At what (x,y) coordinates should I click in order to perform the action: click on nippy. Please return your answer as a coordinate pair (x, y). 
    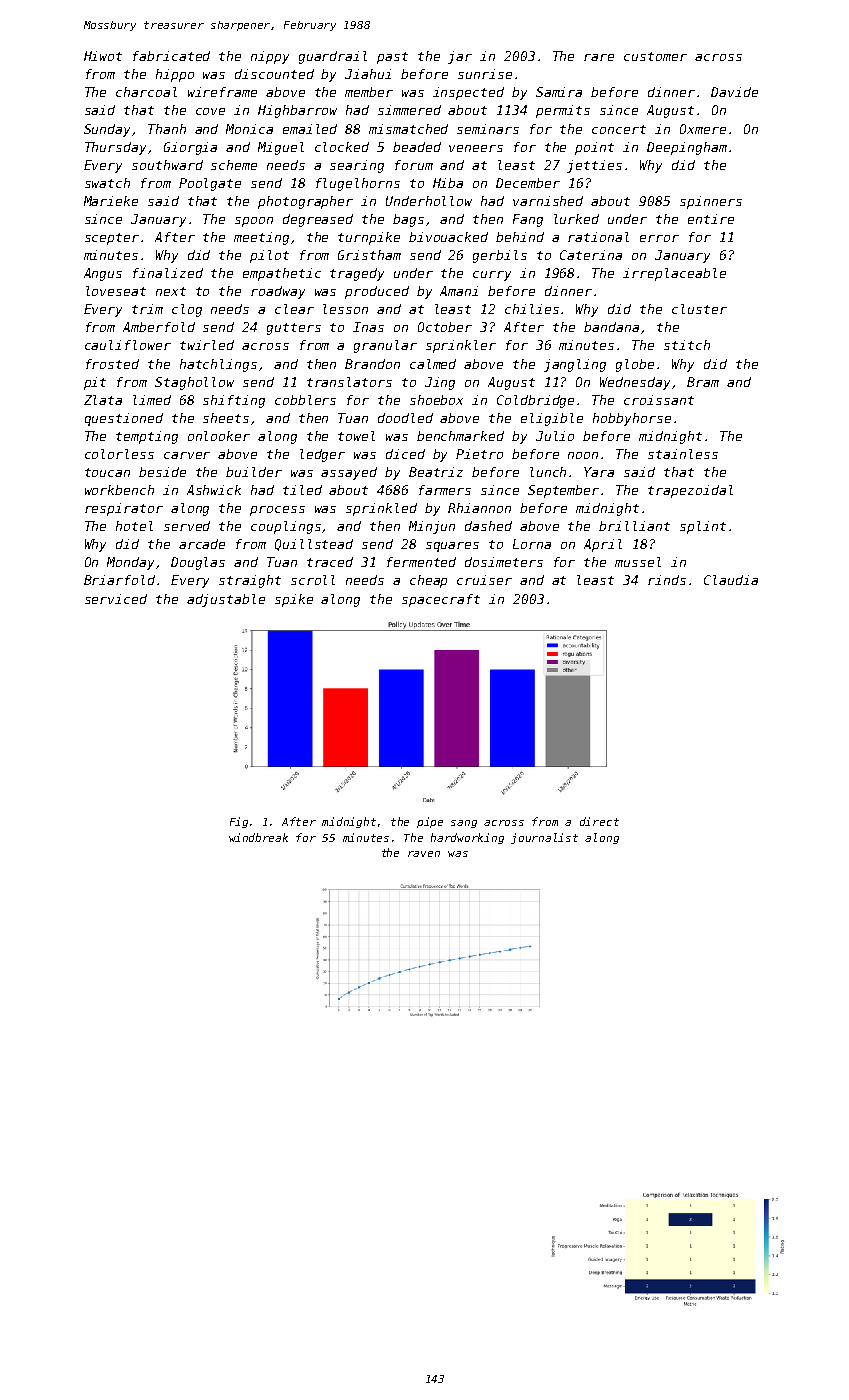
    Looking at the image, I should click on (270, 57).
